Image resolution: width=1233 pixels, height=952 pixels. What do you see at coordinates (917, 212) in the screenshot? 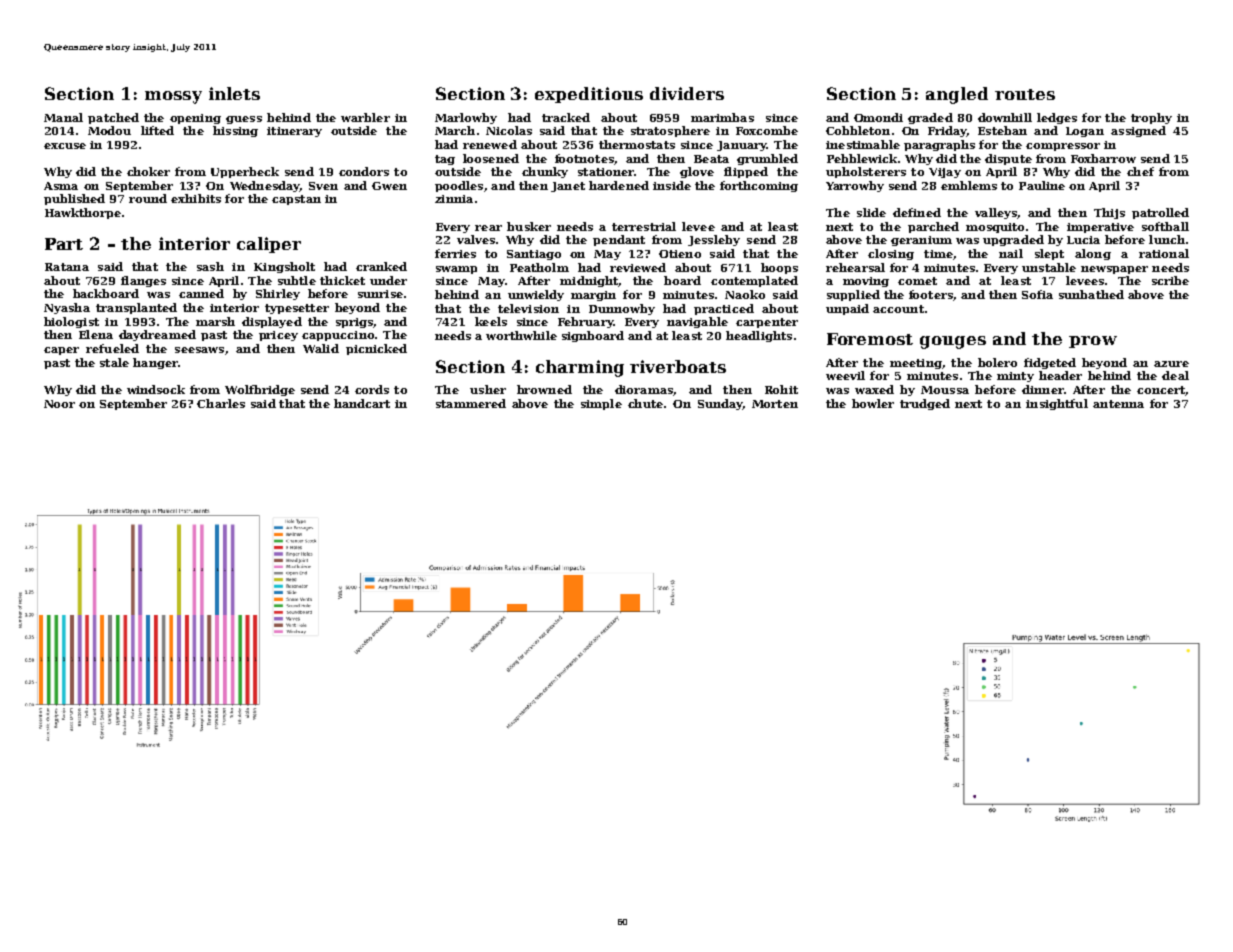
I see `defined` at bounding box center [917, 212].
